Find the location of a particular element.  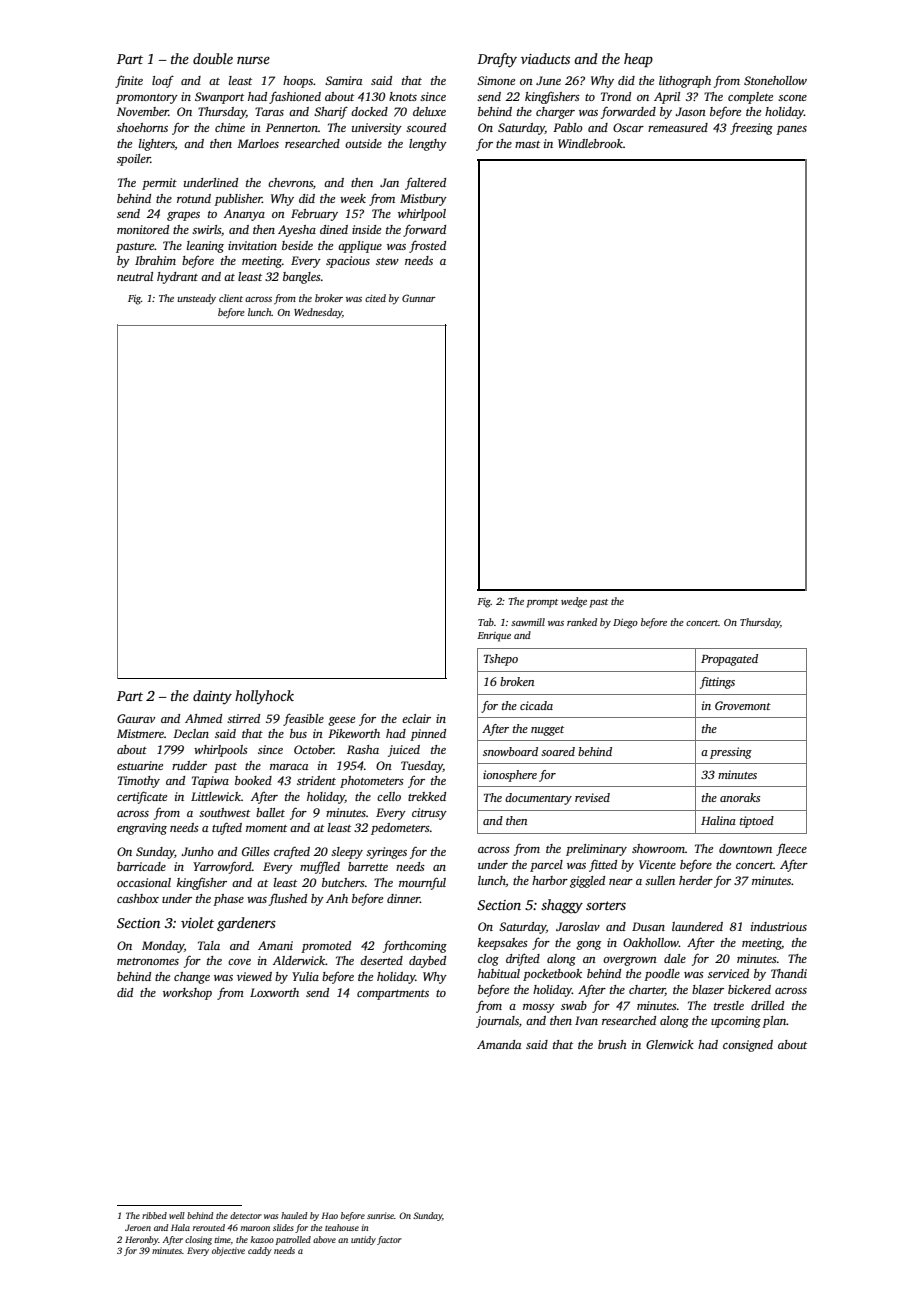

Propagated is located at coordinates (729, 660).
